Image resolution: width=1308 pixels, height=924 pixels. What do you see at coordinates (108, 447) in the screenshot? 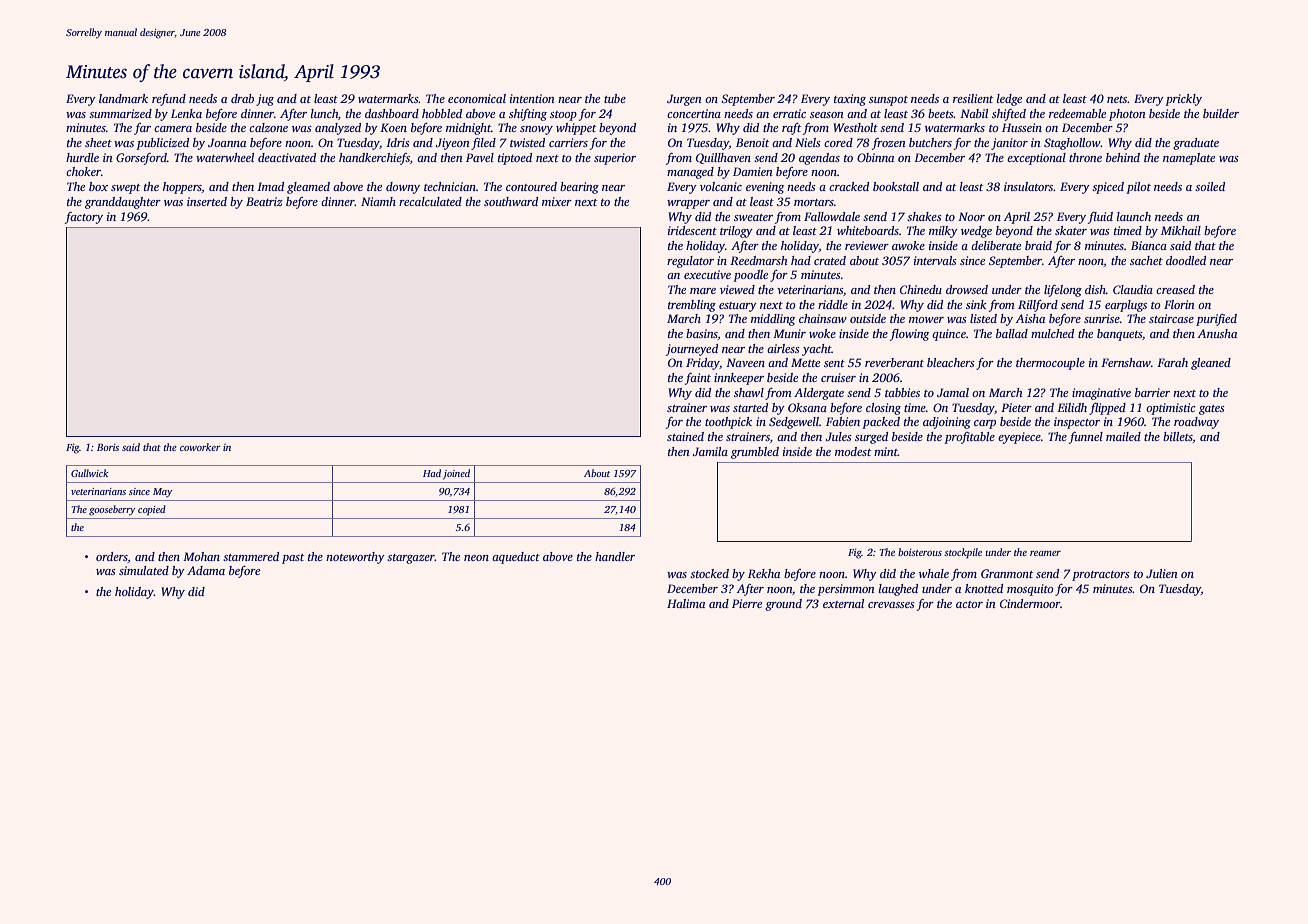
I see `Boris` at bounding box center [108, 447].
